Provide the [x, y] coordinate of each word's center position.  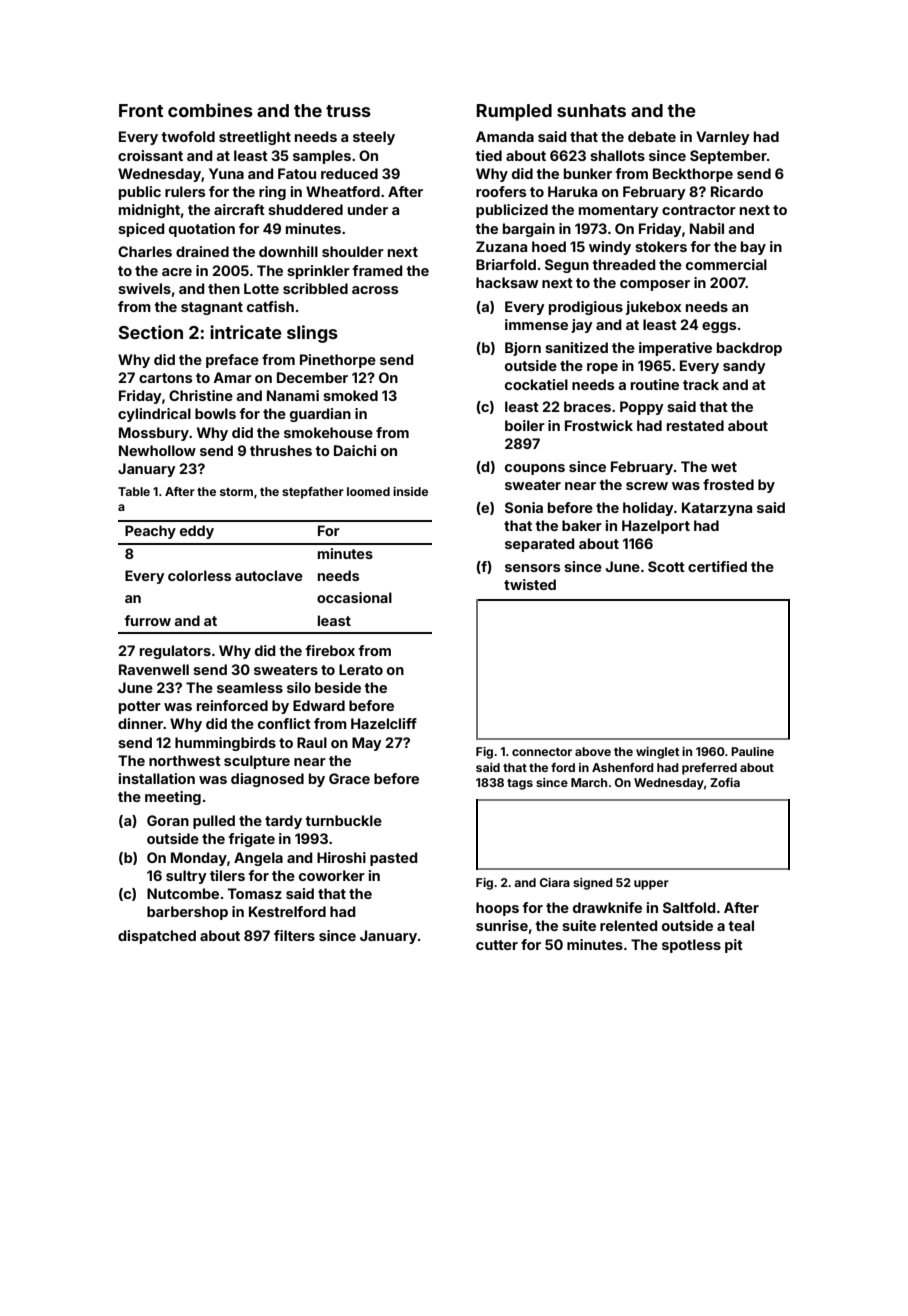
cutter [497, 945]
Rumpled [514, 112]
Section [150, 332]
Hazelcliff [384, 723]
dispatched [157, 937]
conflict [284, 723]
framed [378, 270]
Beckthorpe [693, 175]
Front [141, 110]
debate [652, 136]
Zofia [725, 782]
